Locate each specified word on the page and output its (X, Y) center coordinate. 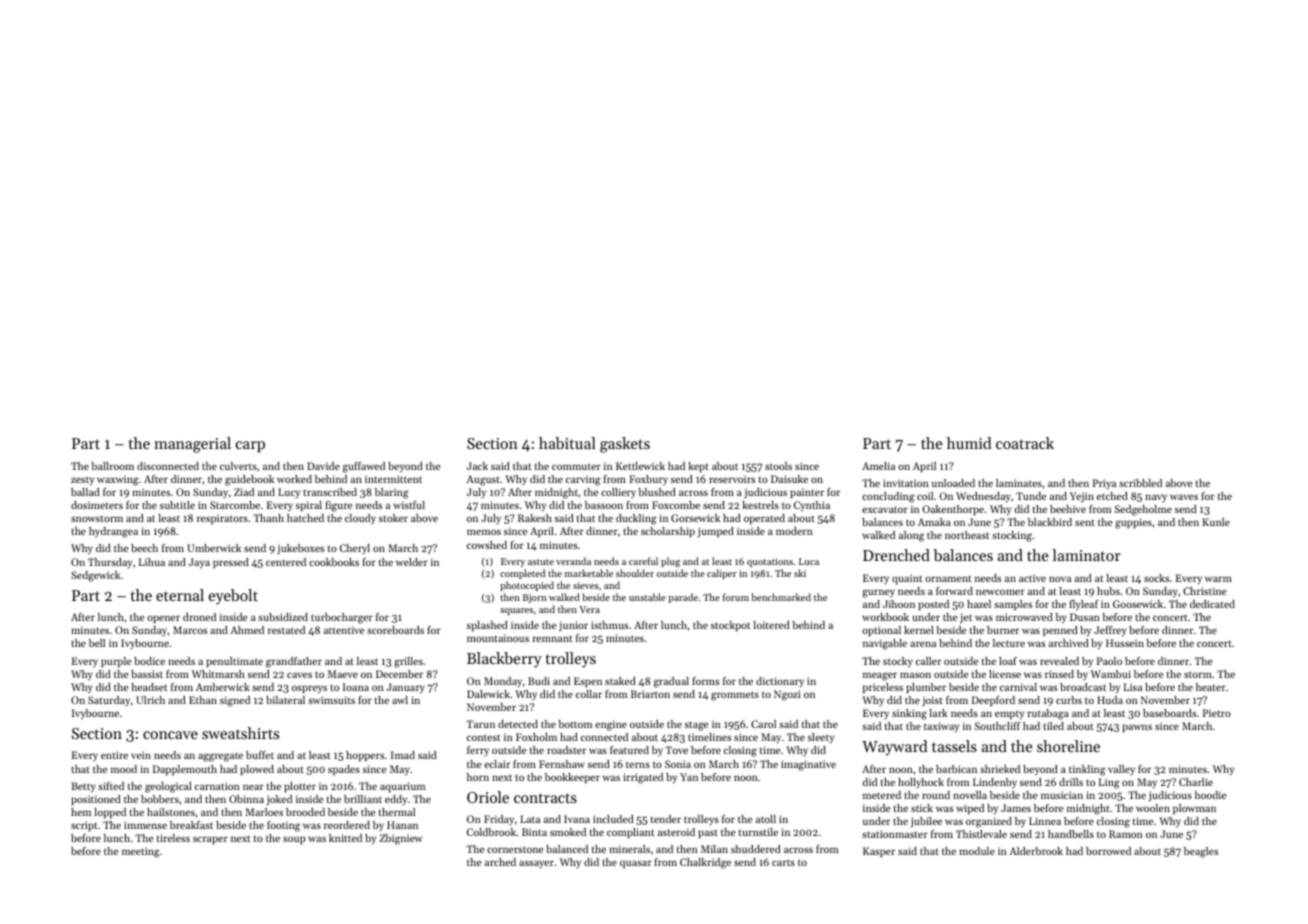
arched (500, 862)
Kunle (1216, 522)
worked (294, 479)
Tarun (481, 724)
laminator (1086, 555)
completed (522, 574)
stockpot (730, 626)
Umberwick (214, 548)
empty (1009, 715)
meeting (141, 852)
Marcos (190, 630)
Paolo (1109, 661)
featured (629, 750)
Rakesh (535, 518)
